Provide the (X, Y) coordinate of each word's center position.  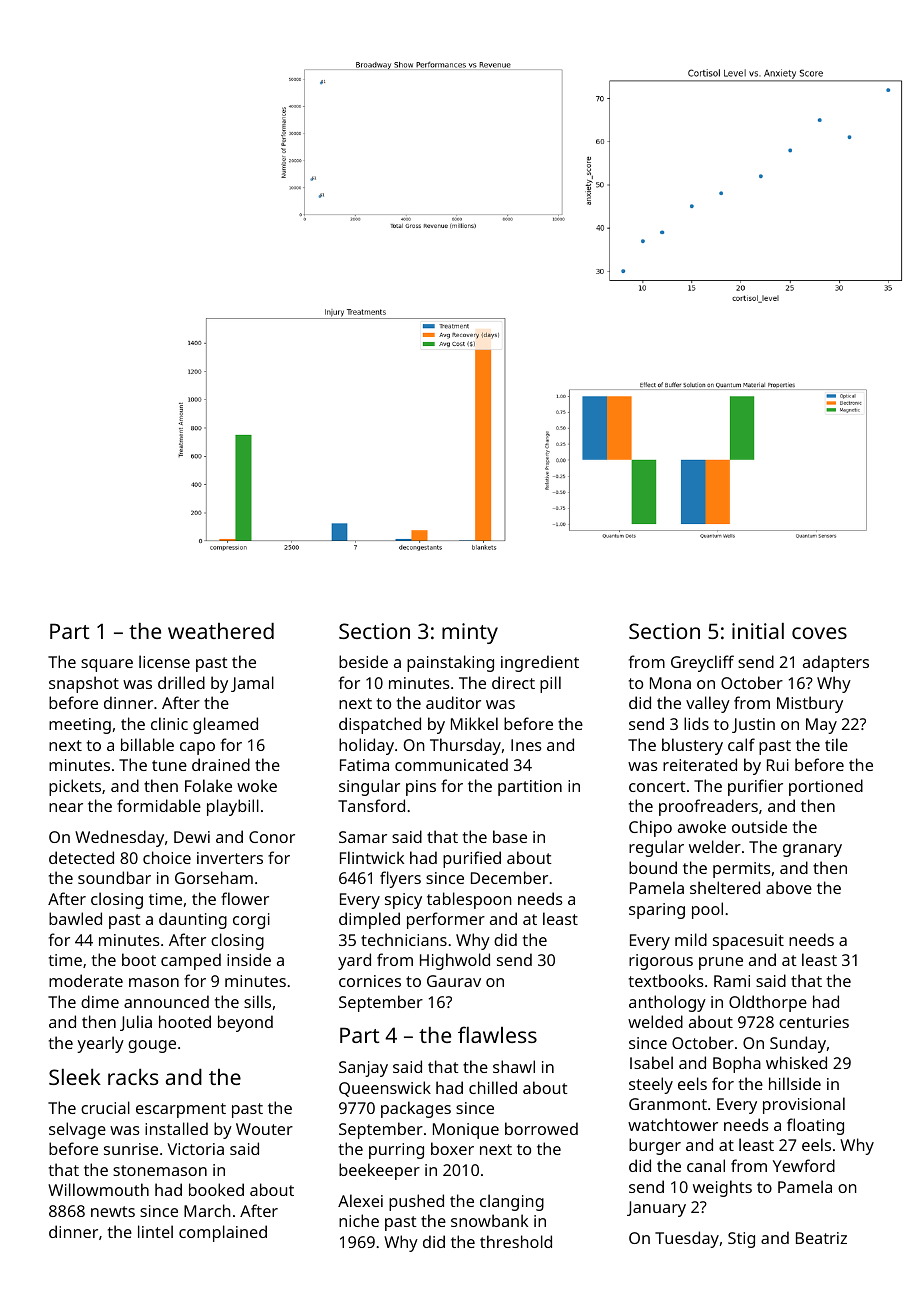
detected (81, 857)
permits (742, 870)
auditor (453, 702)
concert (657, 786)
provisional (804, 1105)
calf (741, 744)
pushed (416, 1202)
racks (133, 1077)
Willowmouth (98, 1189)
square (107, 665)
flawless (497, 1034)
